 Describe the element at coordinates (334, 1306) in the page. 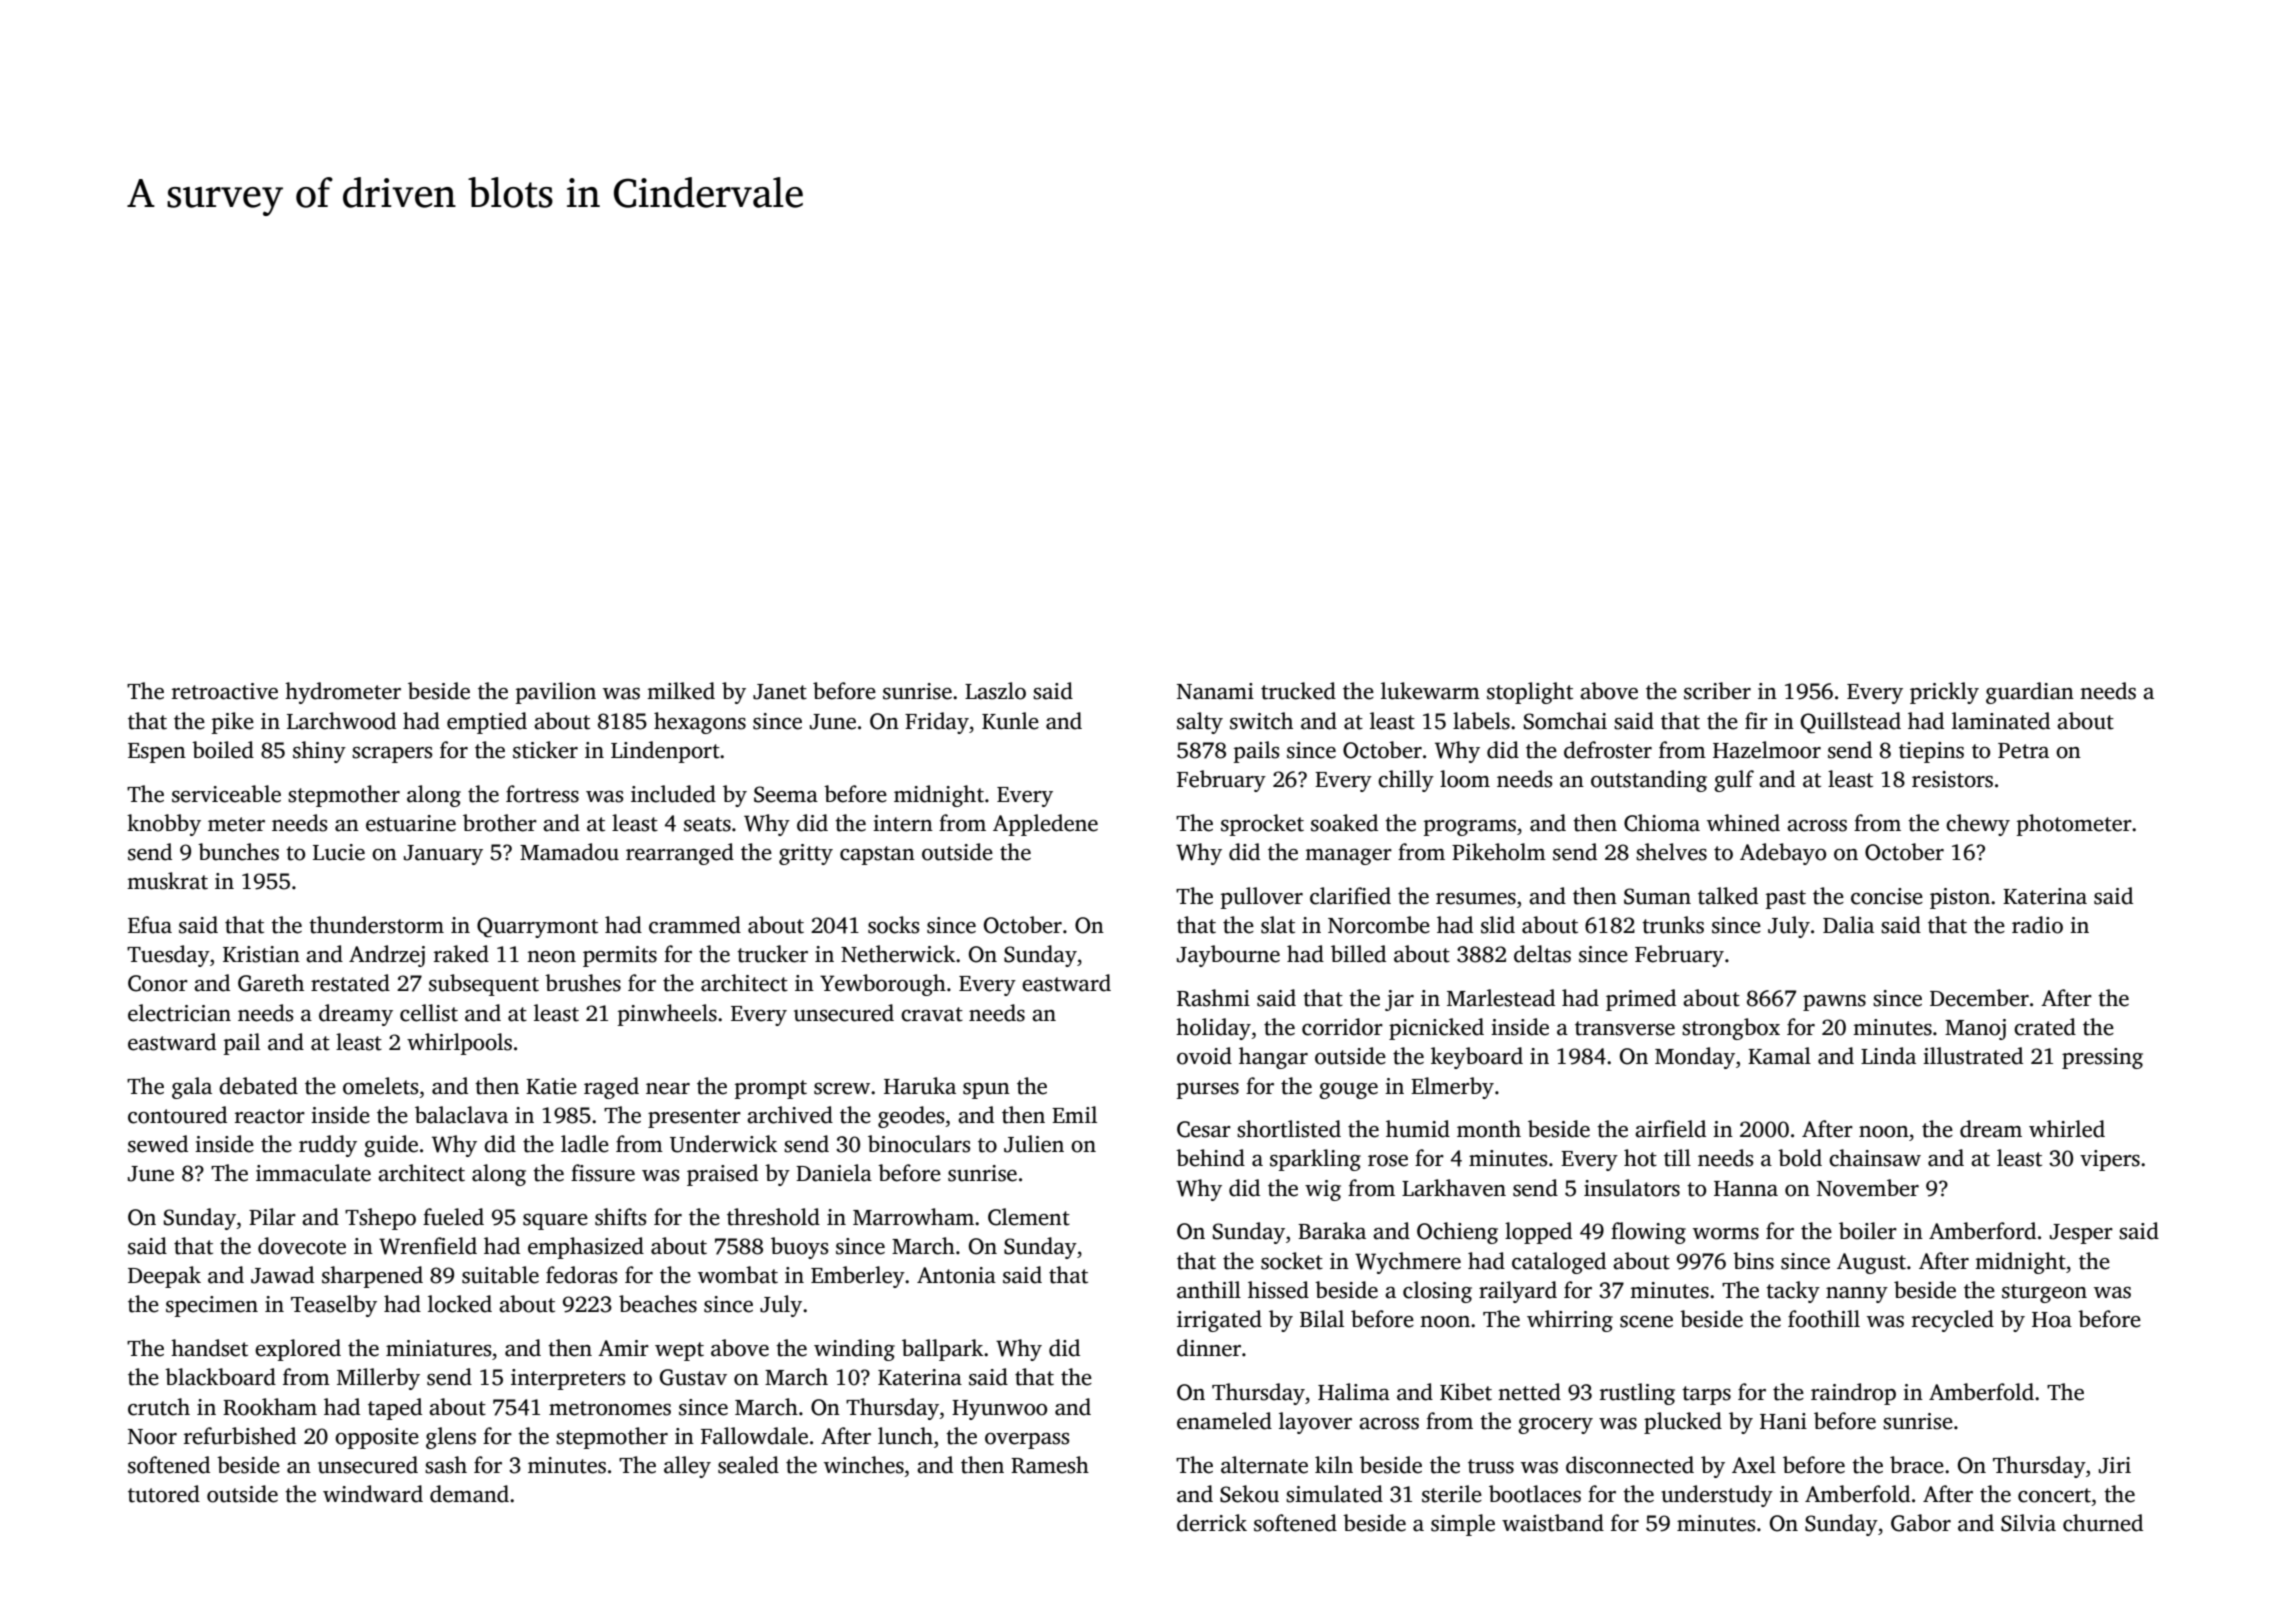

I see `Teaselby` at that location.
